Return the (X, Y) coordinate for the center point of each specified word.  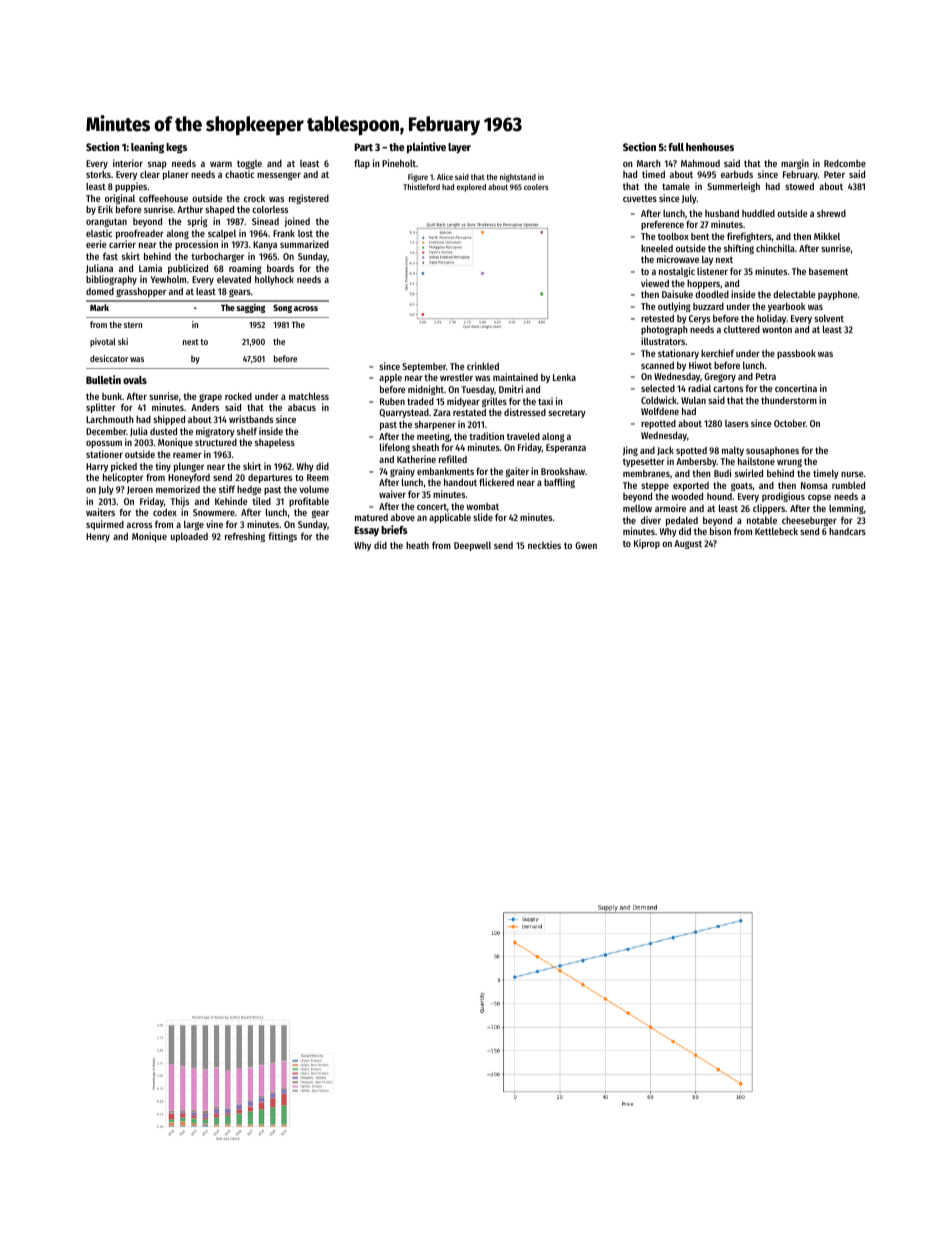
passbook (796, 354)
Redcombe (845, 163)
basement (828, 271)
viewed (655, 283)
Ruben (392, 401)
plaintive (426, 148)
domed (100, 291)
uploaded (189, 537)
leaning (147, 148)
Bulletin (103, 379)
